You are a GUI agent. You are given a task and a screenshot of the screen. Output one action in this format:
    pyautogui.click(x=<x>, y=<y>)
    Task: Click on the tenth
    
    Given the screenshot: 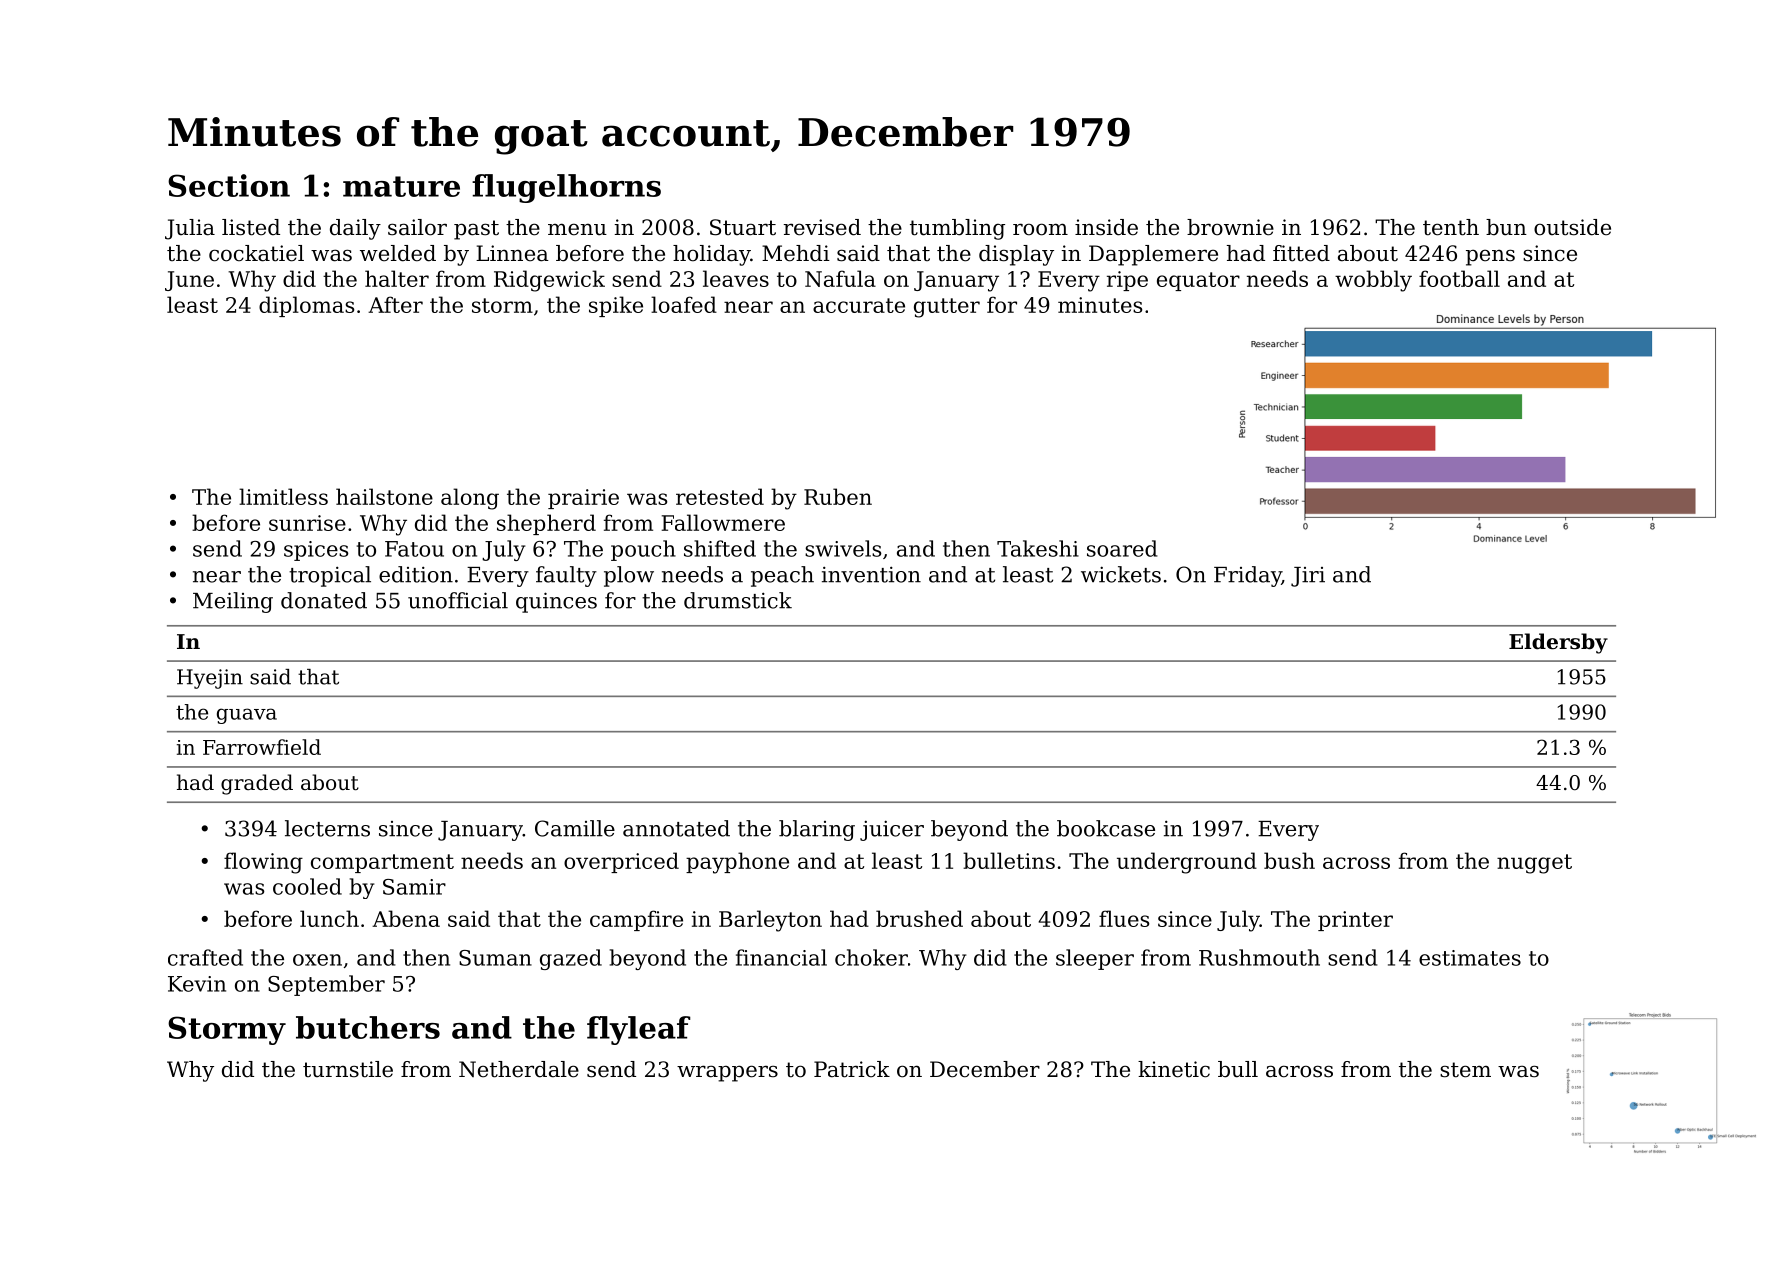 What is the action you would take?
    pyautogui.click(x=1451, y=227)
